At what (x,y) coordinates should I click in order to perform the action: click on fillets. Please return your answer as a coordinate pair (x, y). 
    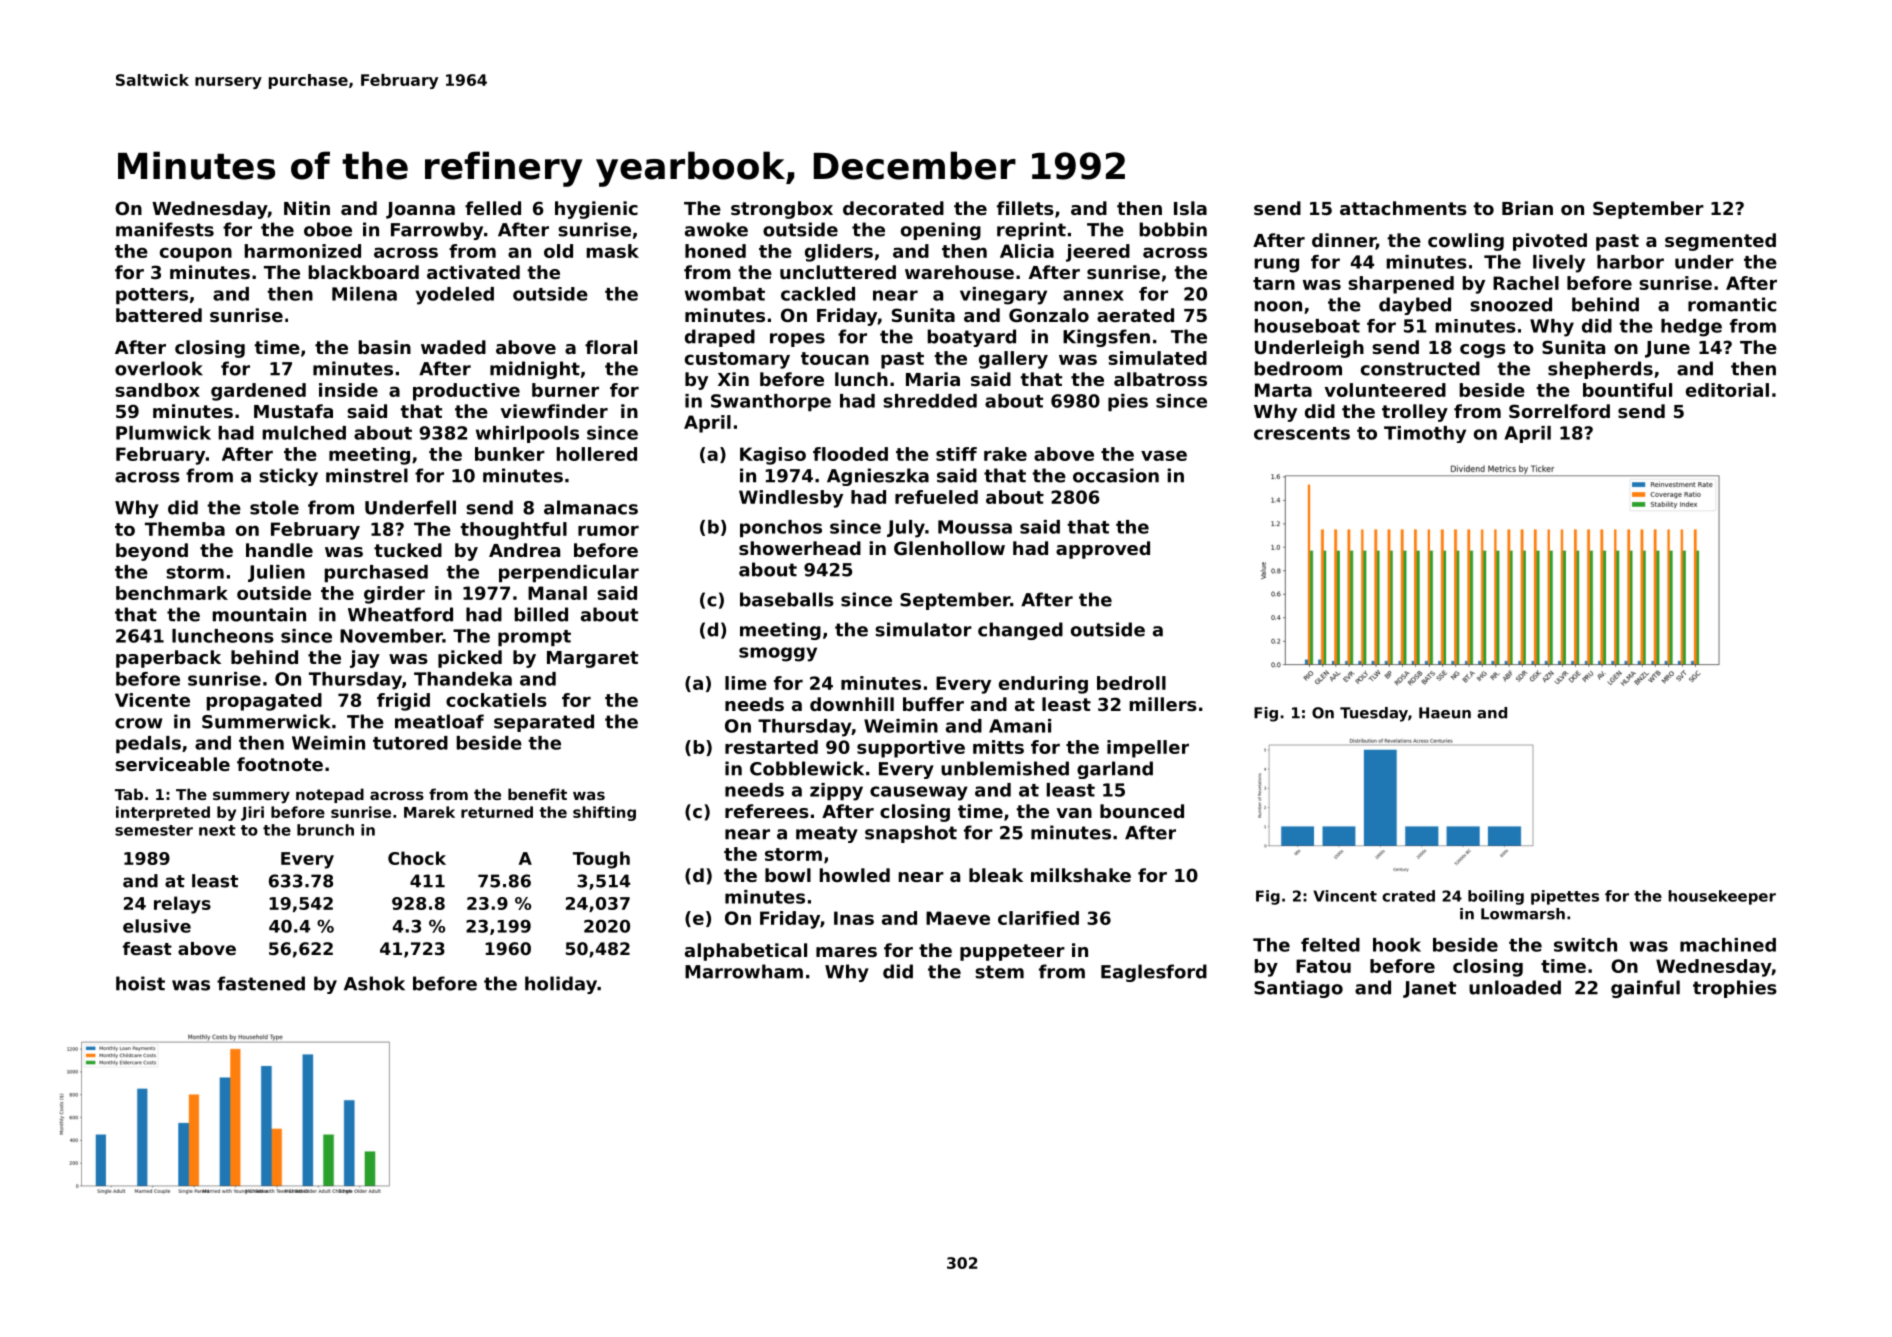
    Looking at the image, I should click on (1025, 208).
